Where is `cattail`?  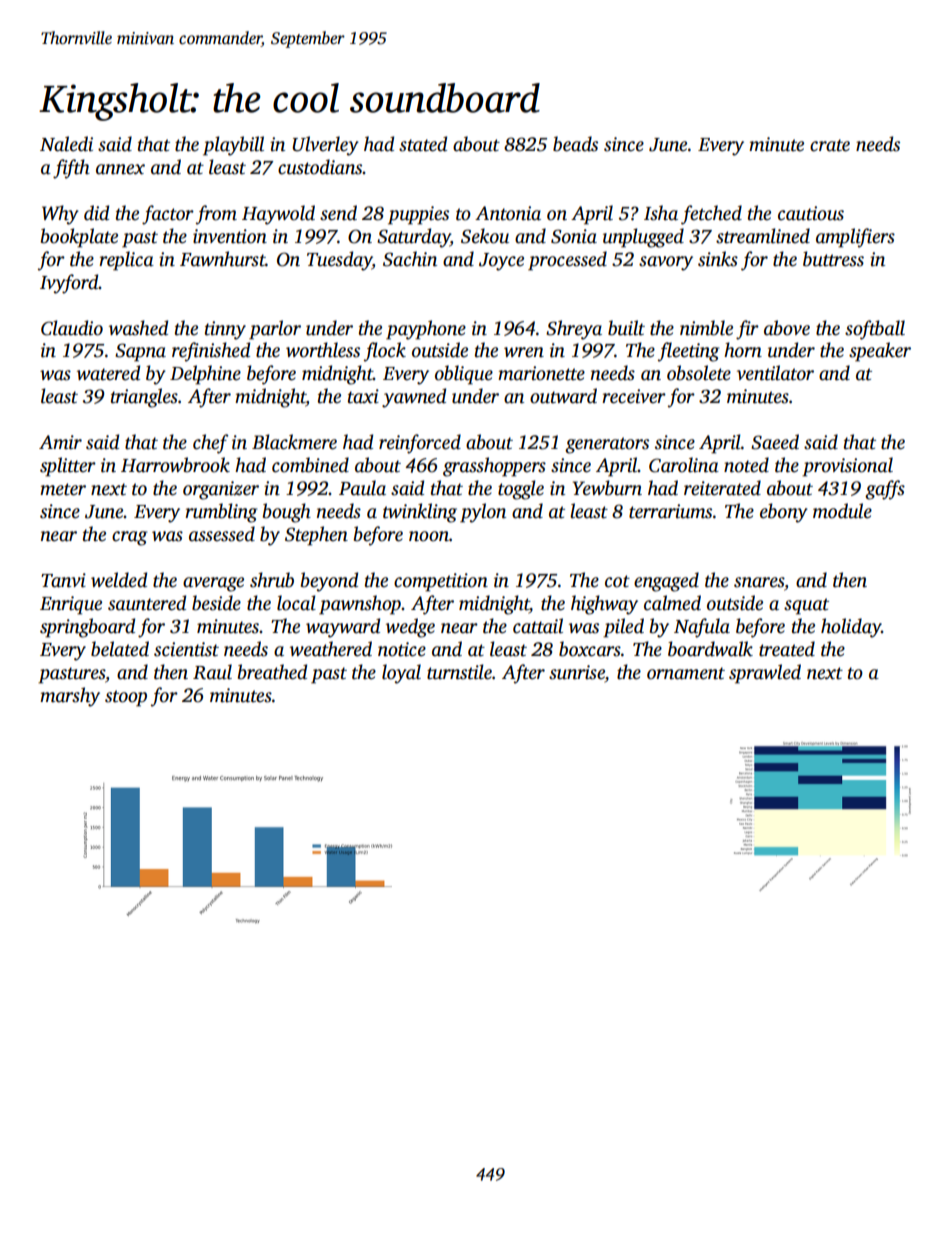 cattail is located at coordinates (538, 626).
